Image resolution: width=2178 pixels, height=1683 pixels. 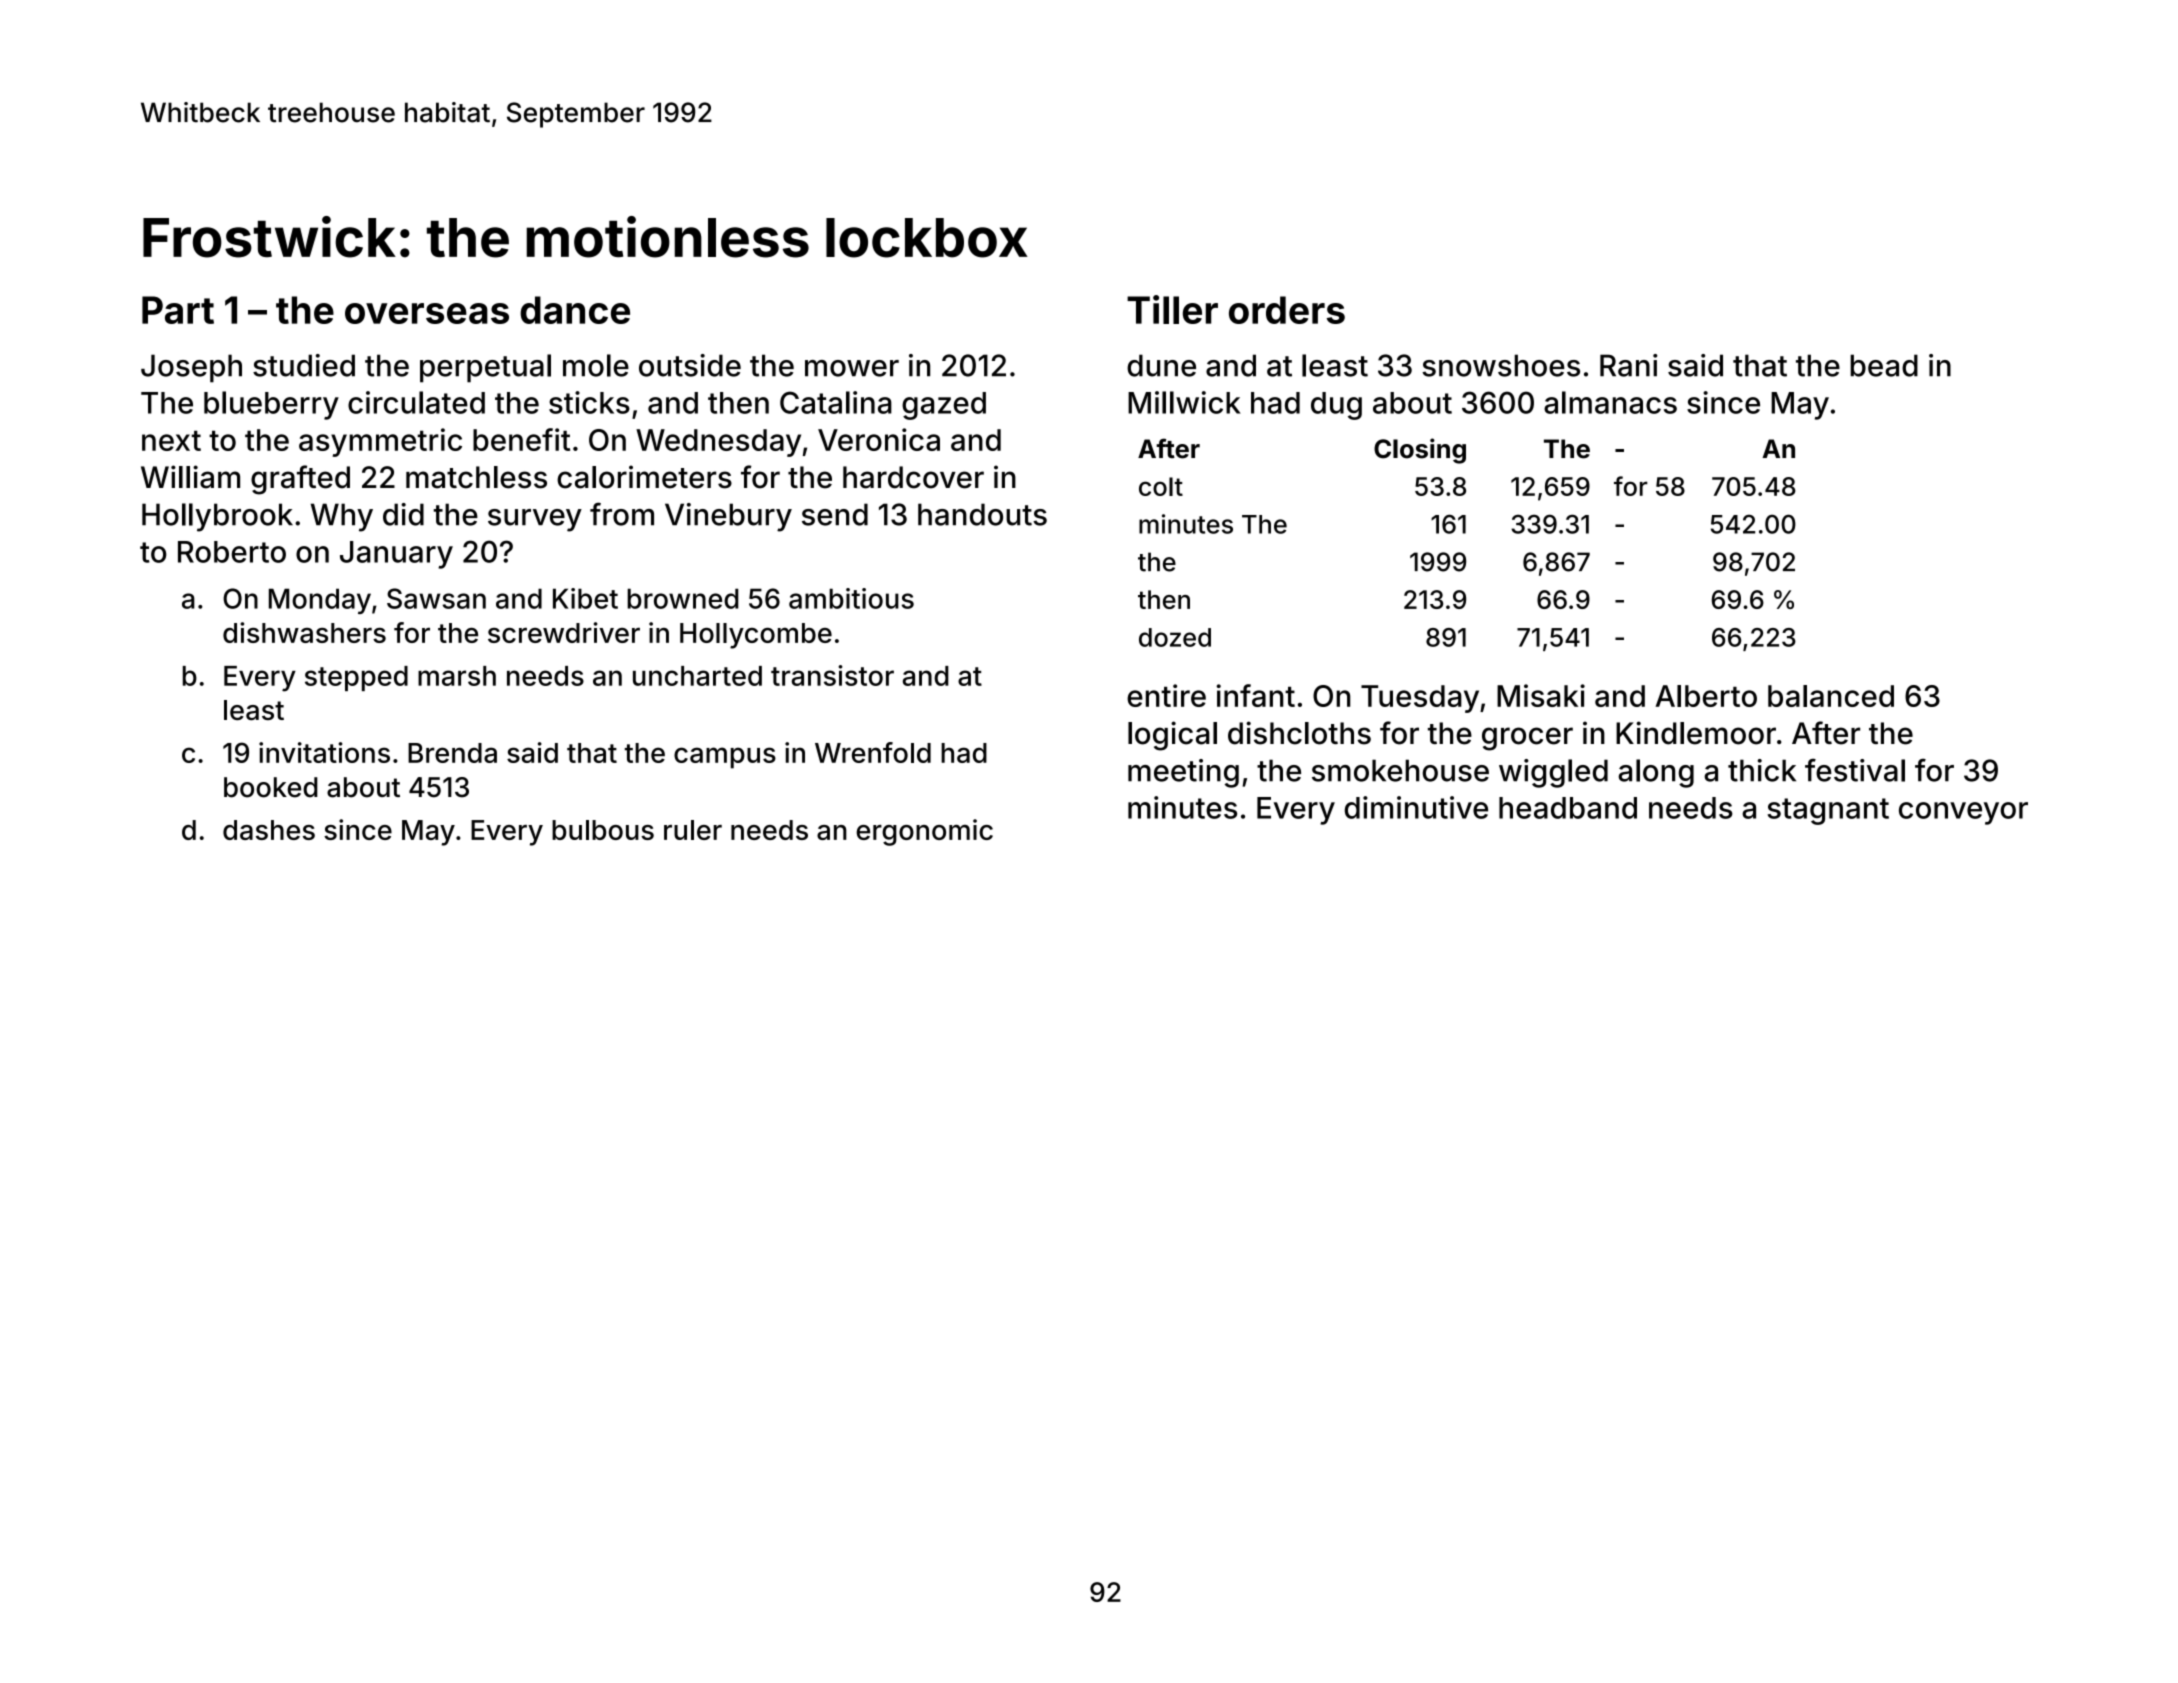 I want to click on Part, so click(x=178, y=310).
